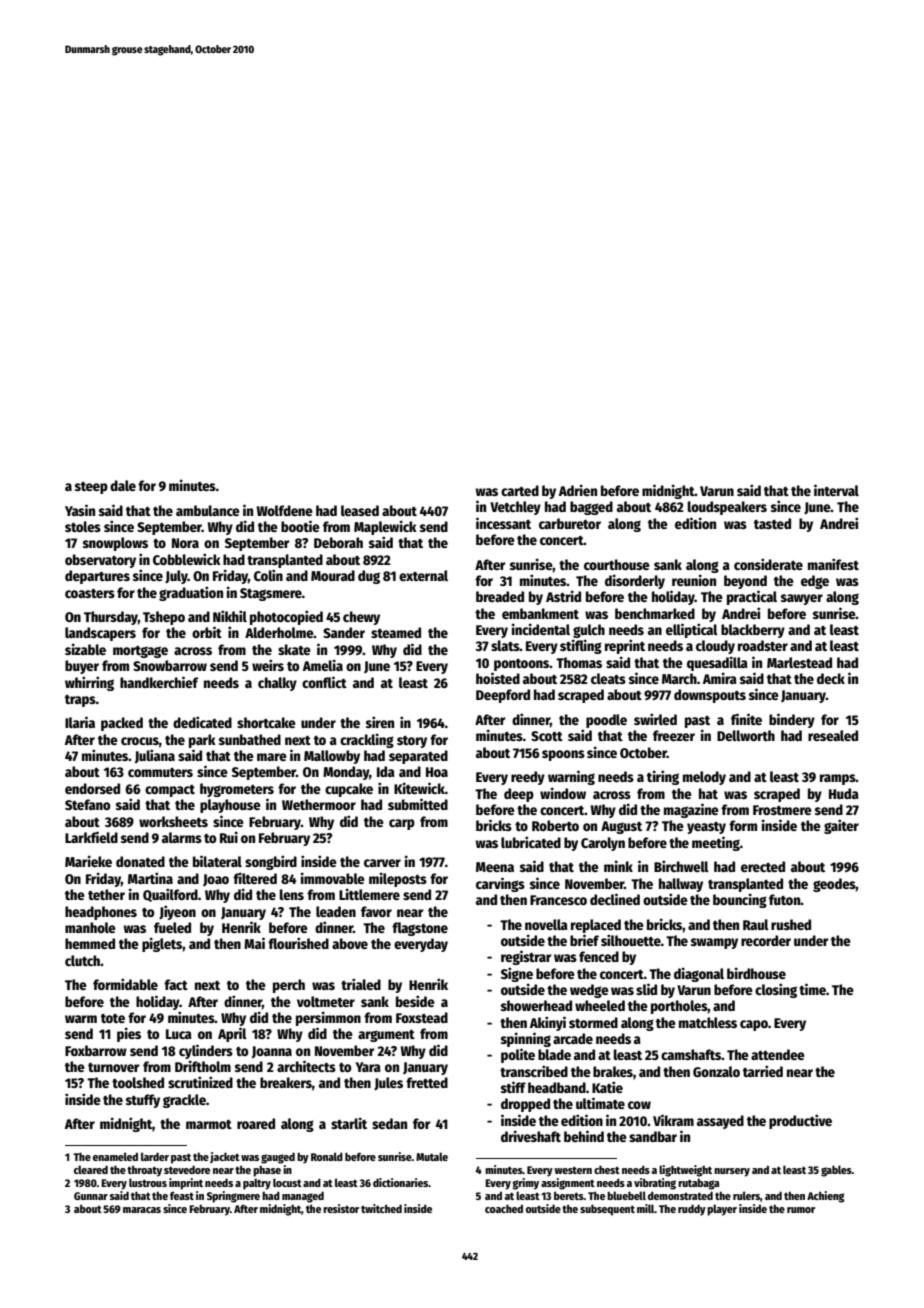 The height and width of the document is (1308, 924). What do you see at coordinates (578, 490) in the document?
I see `Adrien` at bounding box center [578, 490].
